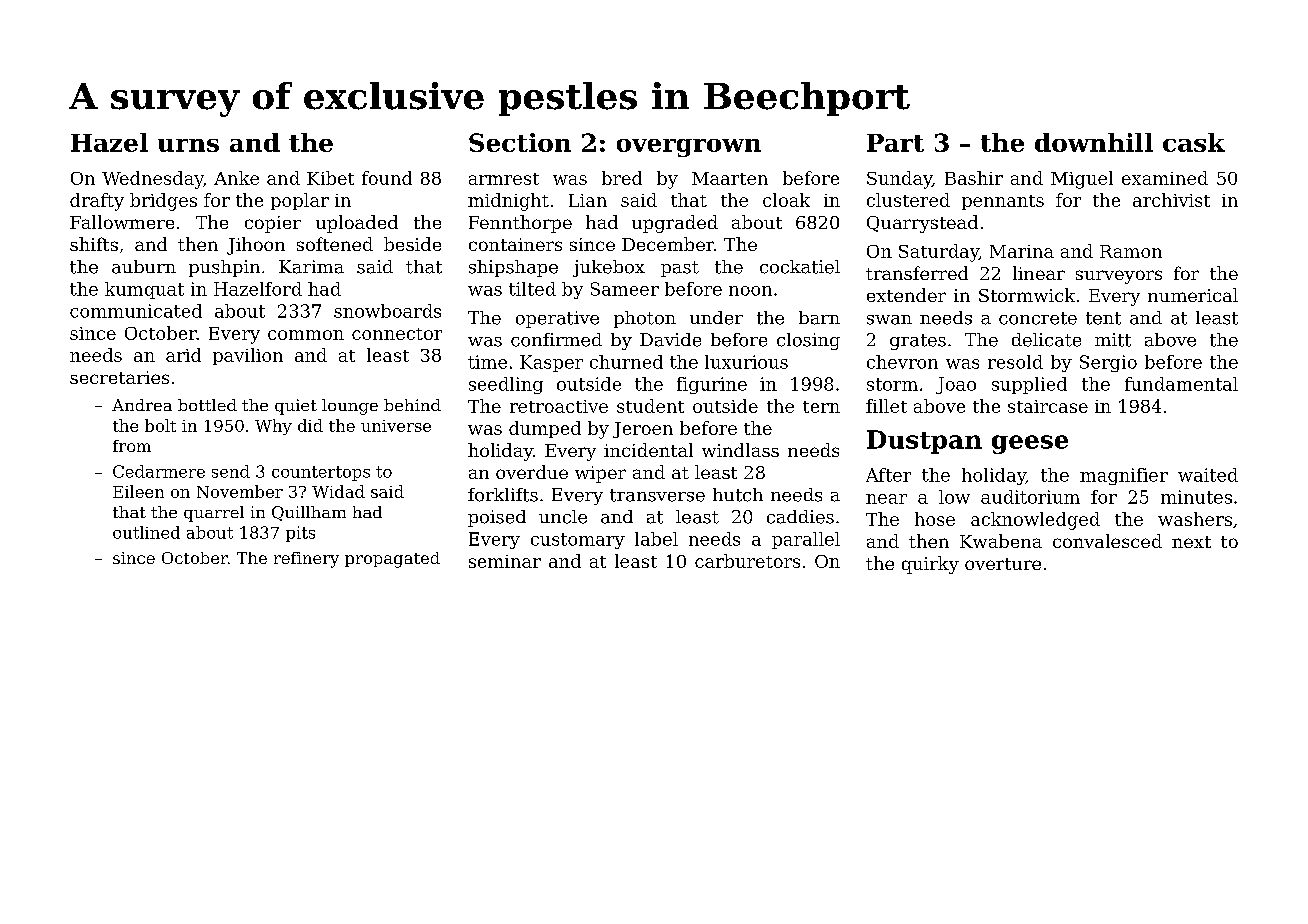 This screenshot has height=924, width=1308. Describe the element at coordinates (122, 222) in the screenshot. I see `Fallowmere` at that location.
